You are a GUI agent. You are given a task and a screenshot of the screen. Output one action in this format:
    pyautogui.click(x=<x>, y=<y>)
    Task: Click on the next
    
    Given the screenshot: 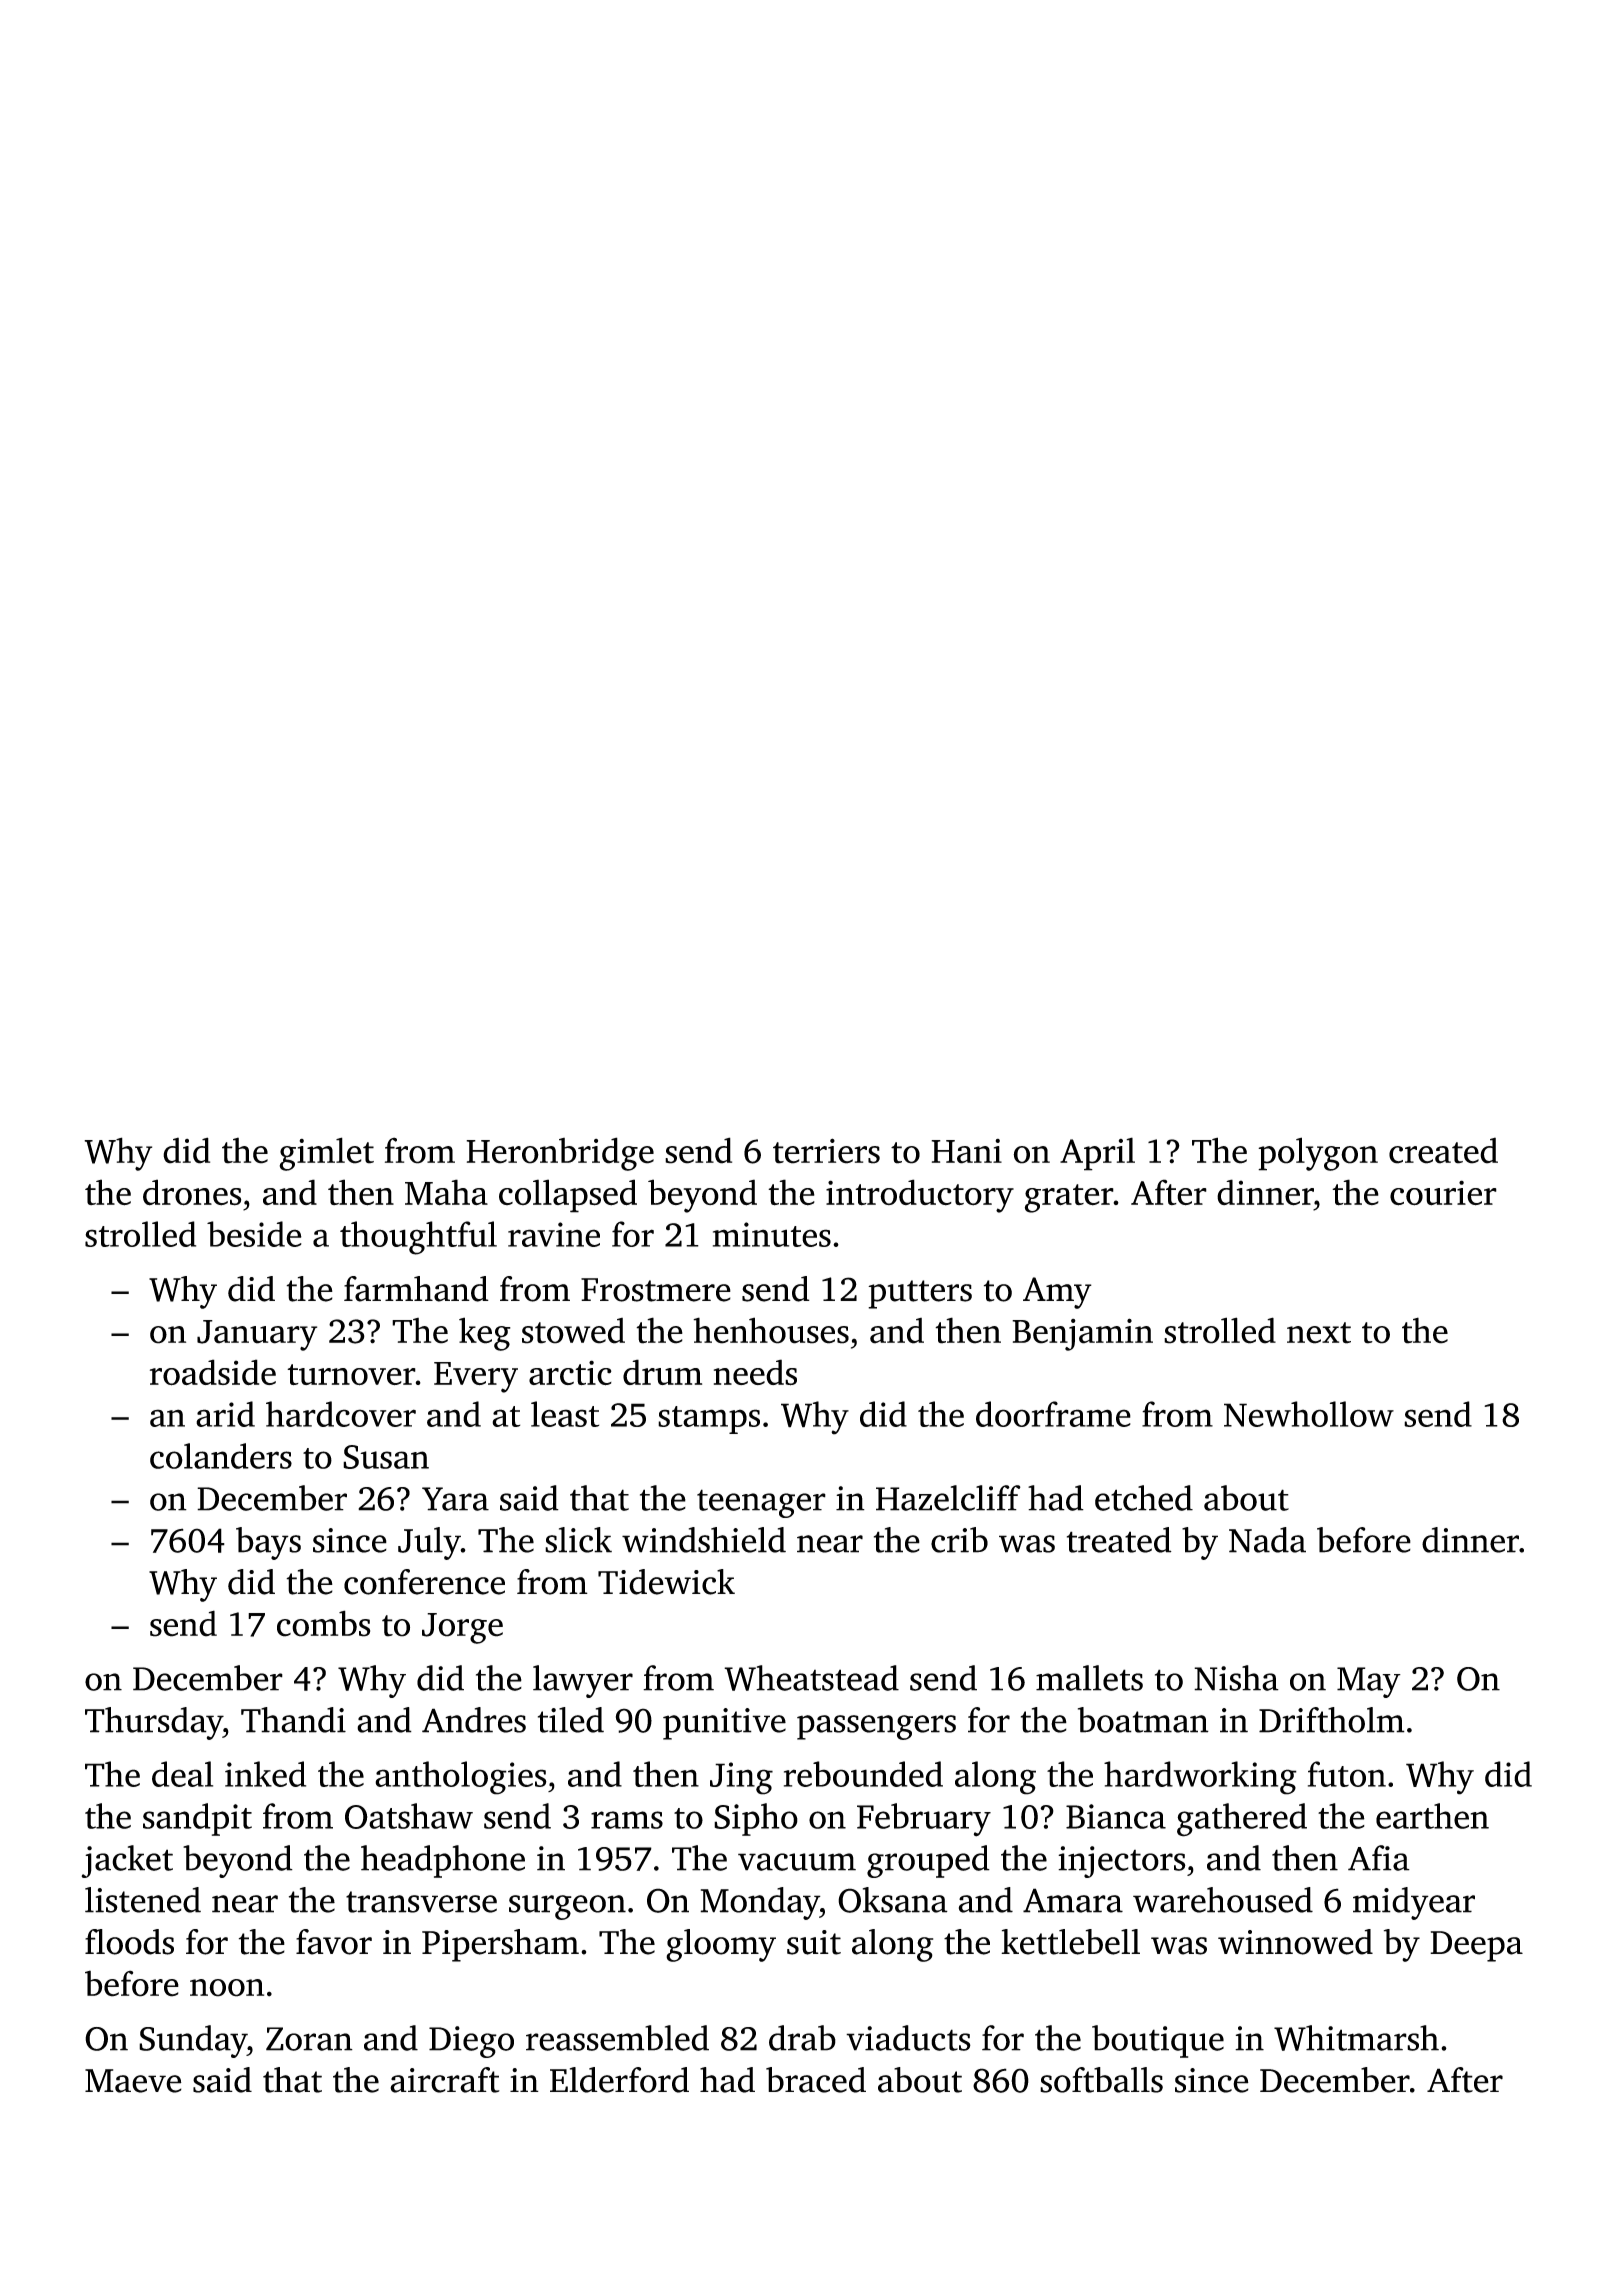 What is the action you would take?
    pyautogui.click(x=1319, y=1333)
